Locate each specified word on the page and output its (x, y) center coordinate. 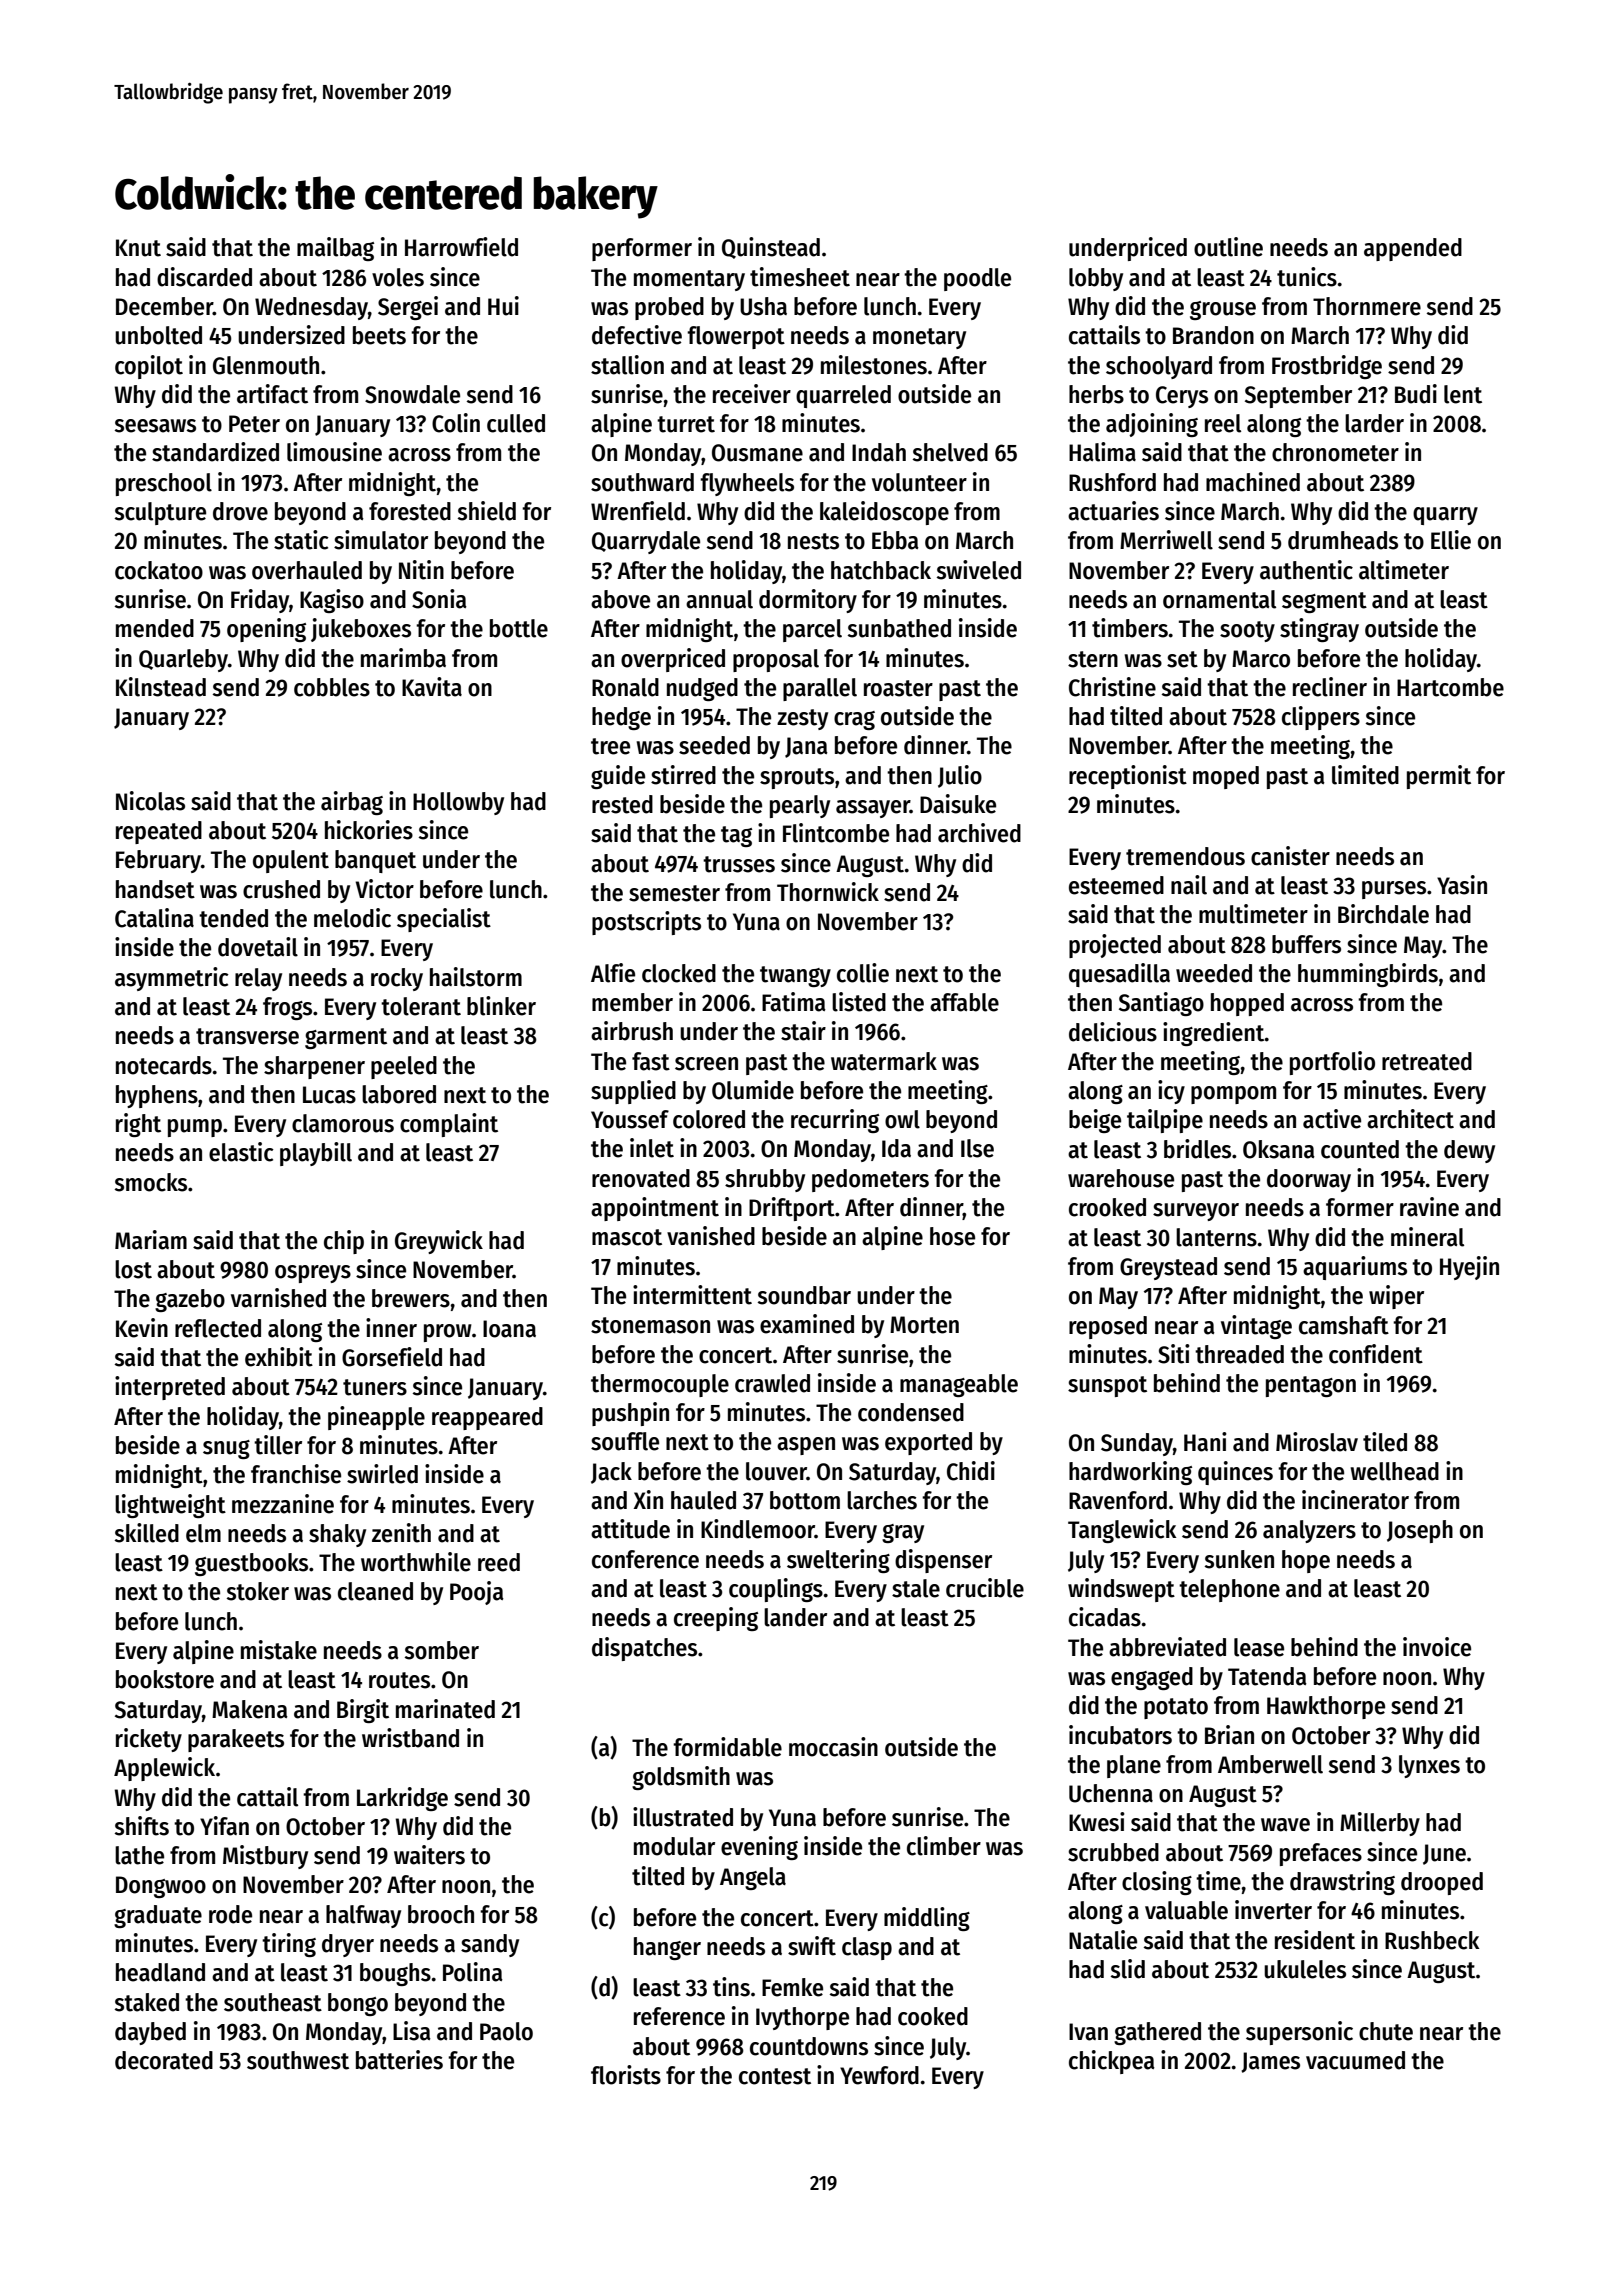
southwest (298, 2060)
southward (642, 482)
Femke (792, 1987)
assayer (873, 809)
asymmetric (172, 979)
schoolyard (1159, 367)
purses (1394, 890)
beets (379, 335)
